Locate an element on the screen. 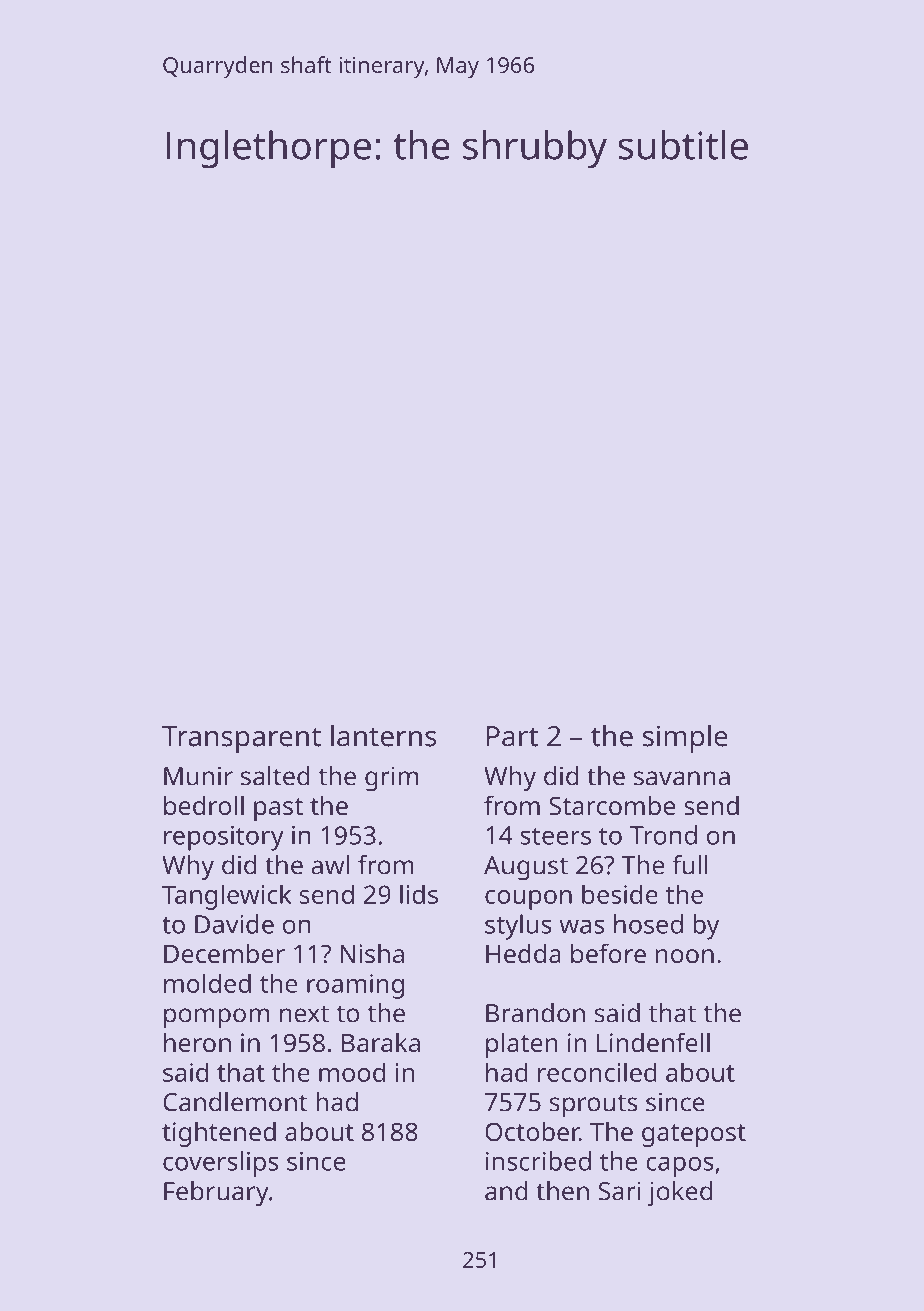 Image resolution: width=924 pixels, height=1311 pixels. Tanglewick is located at coordinates (226, 897).
